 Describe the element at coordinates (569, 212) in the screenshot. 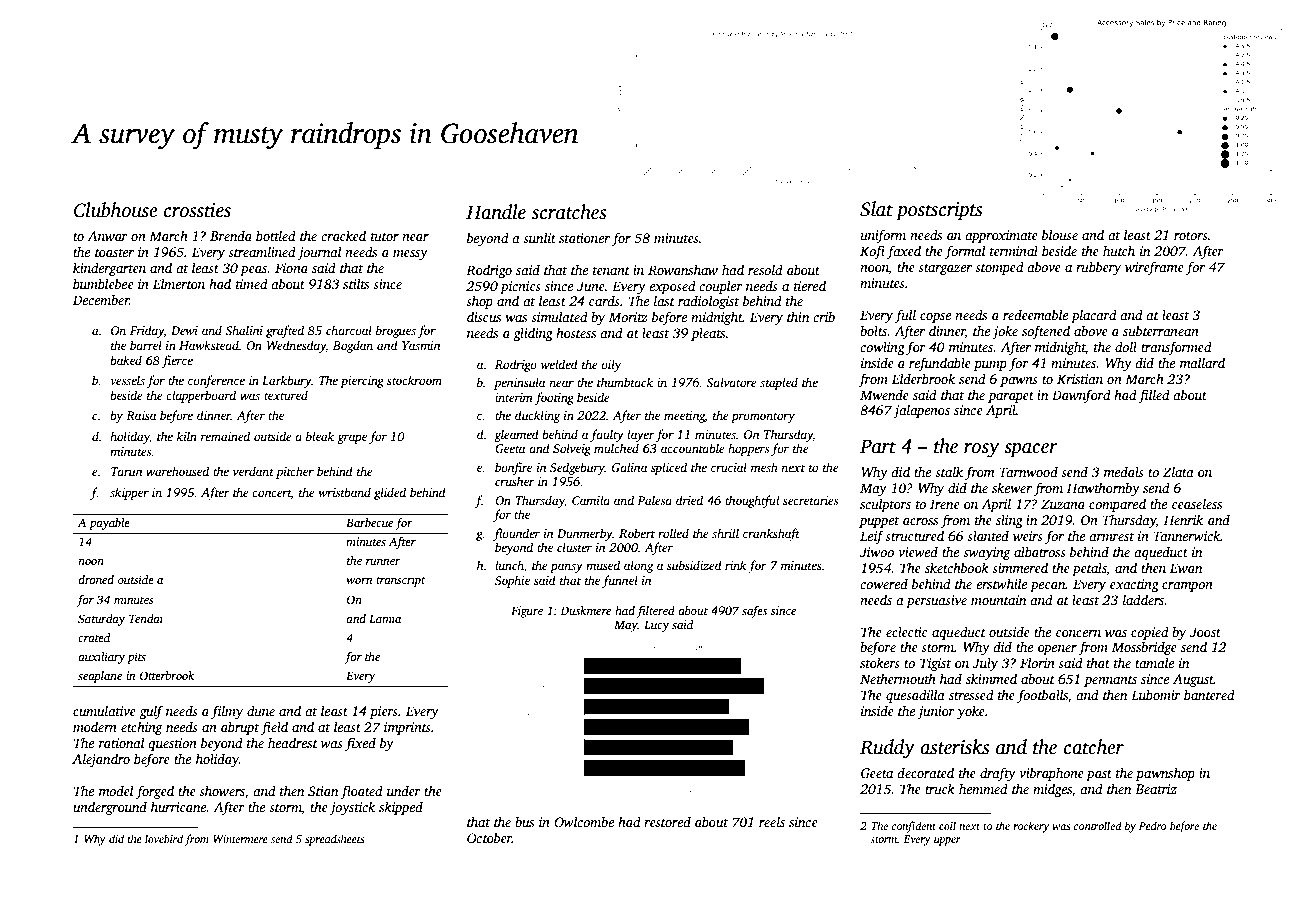

I see `scratches` at that location.
